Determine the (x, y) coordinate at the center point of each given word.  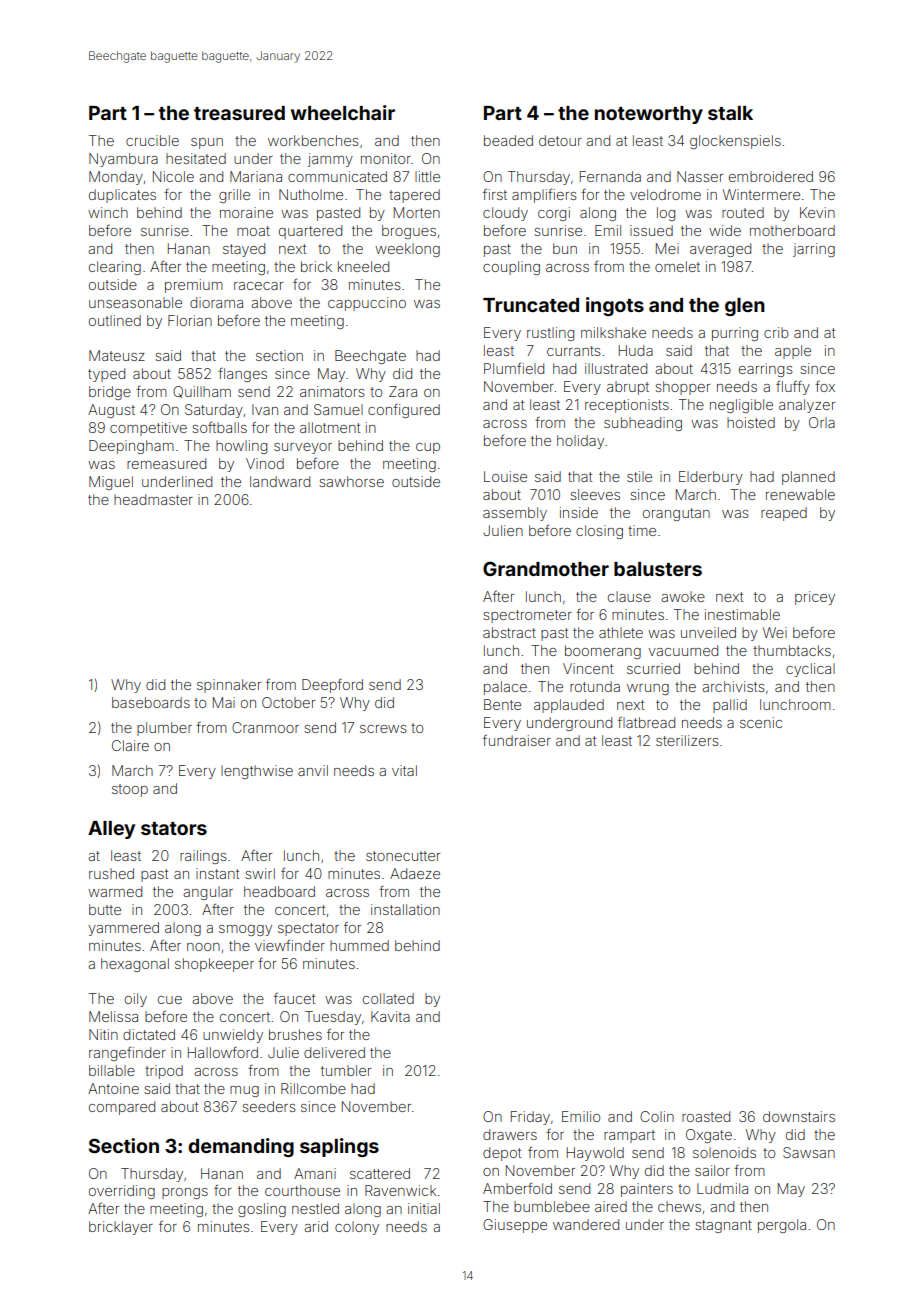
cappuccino (367, 304)
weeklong (407, 250)
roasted (706, 1116)
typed (106, 375)
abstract (509, 632)
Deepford (332, 686)
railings (203, 857)
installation (405, 909)
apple (793, 352)
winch (108, 212)
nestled (315, 1208)
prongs (185, 1193)
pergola (782, 1226)
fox (825, 386)
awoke (683, 596)
